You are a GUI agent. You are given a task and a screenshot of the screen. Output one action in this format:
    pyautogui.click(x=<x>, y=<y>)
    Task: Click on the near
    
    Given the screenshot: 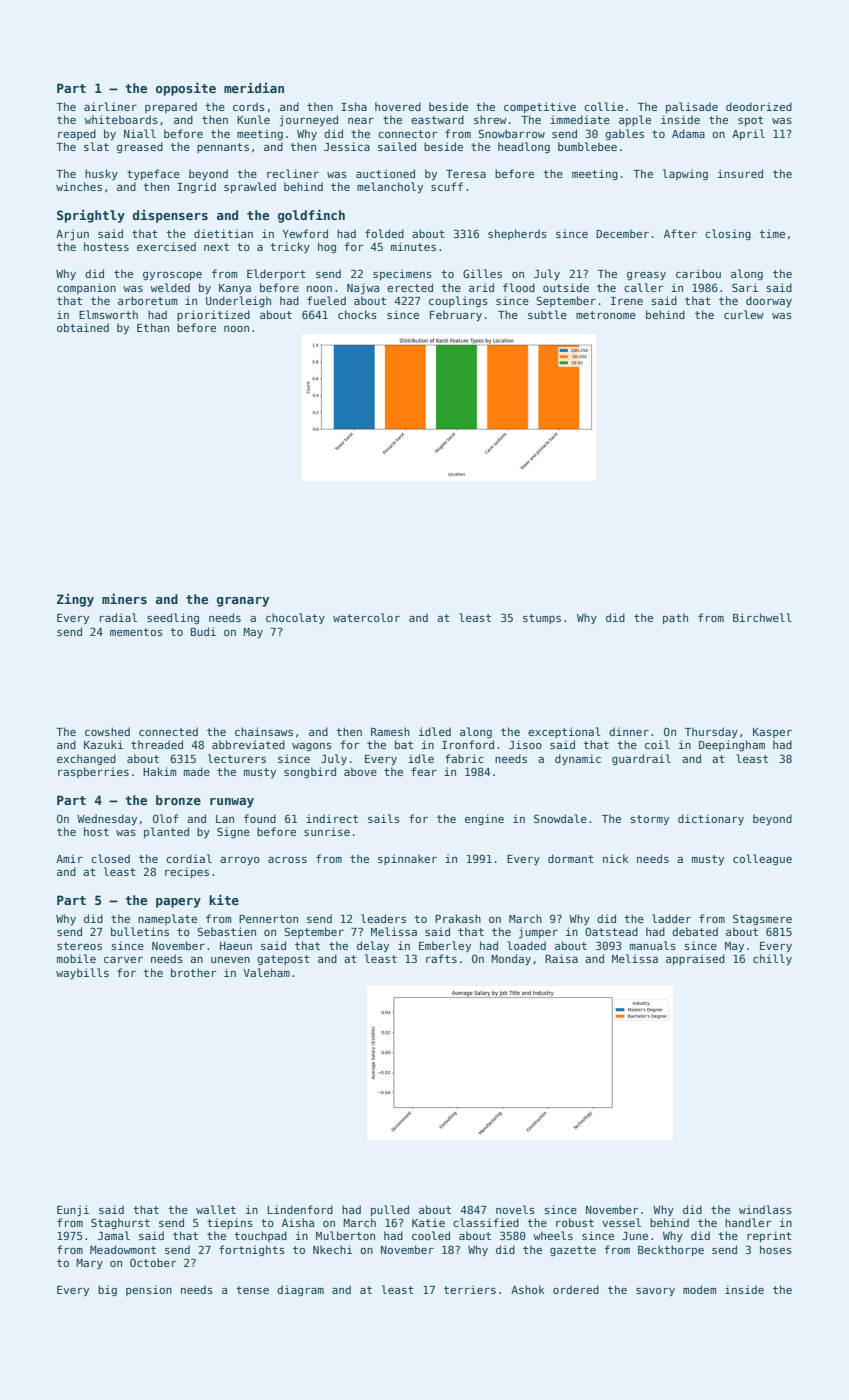 What is the action you would take?
    pyautogui.click(x=361, y=121)
